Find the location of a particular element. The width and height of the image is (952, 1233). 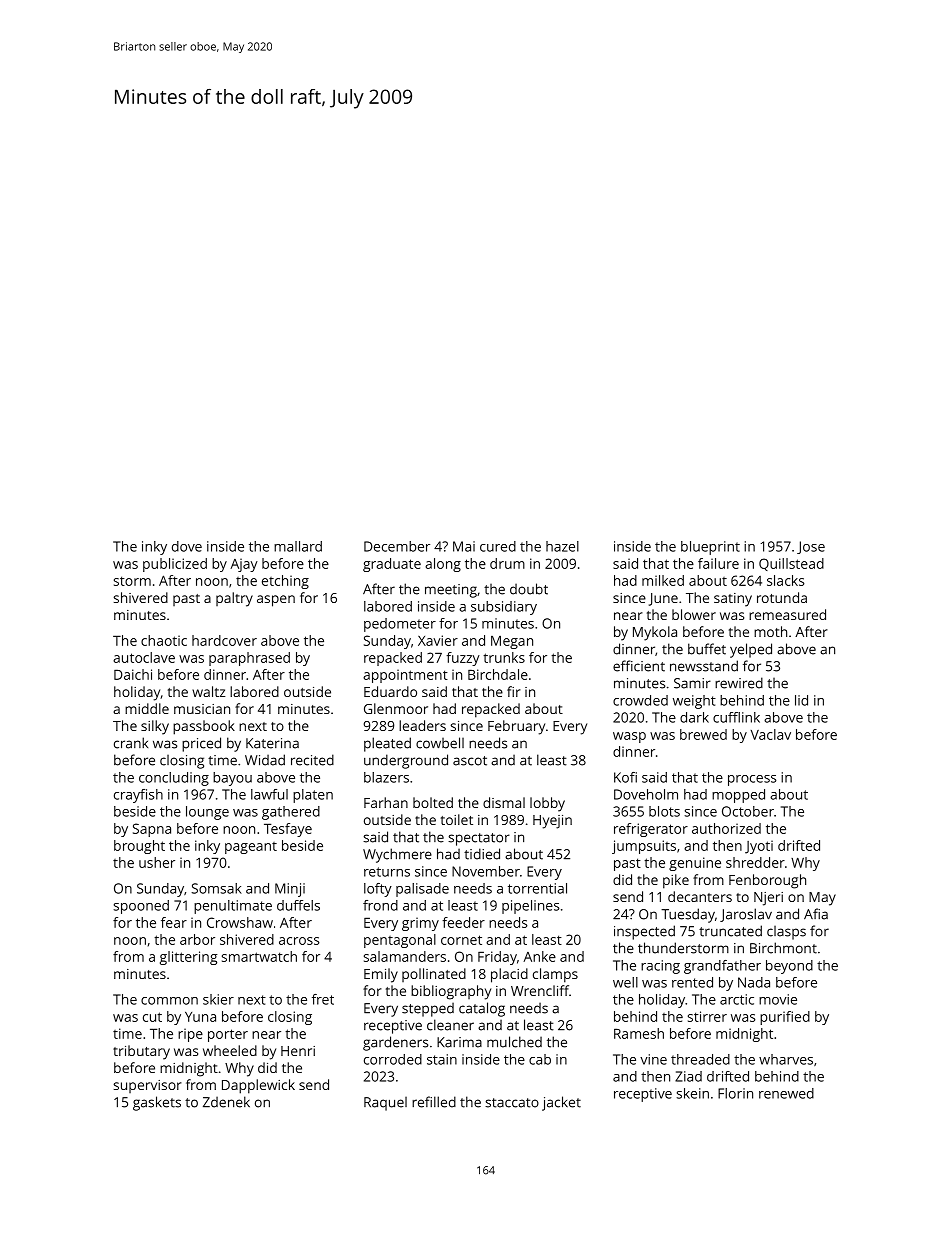

renewed is located at coordinates (786, 1093).
